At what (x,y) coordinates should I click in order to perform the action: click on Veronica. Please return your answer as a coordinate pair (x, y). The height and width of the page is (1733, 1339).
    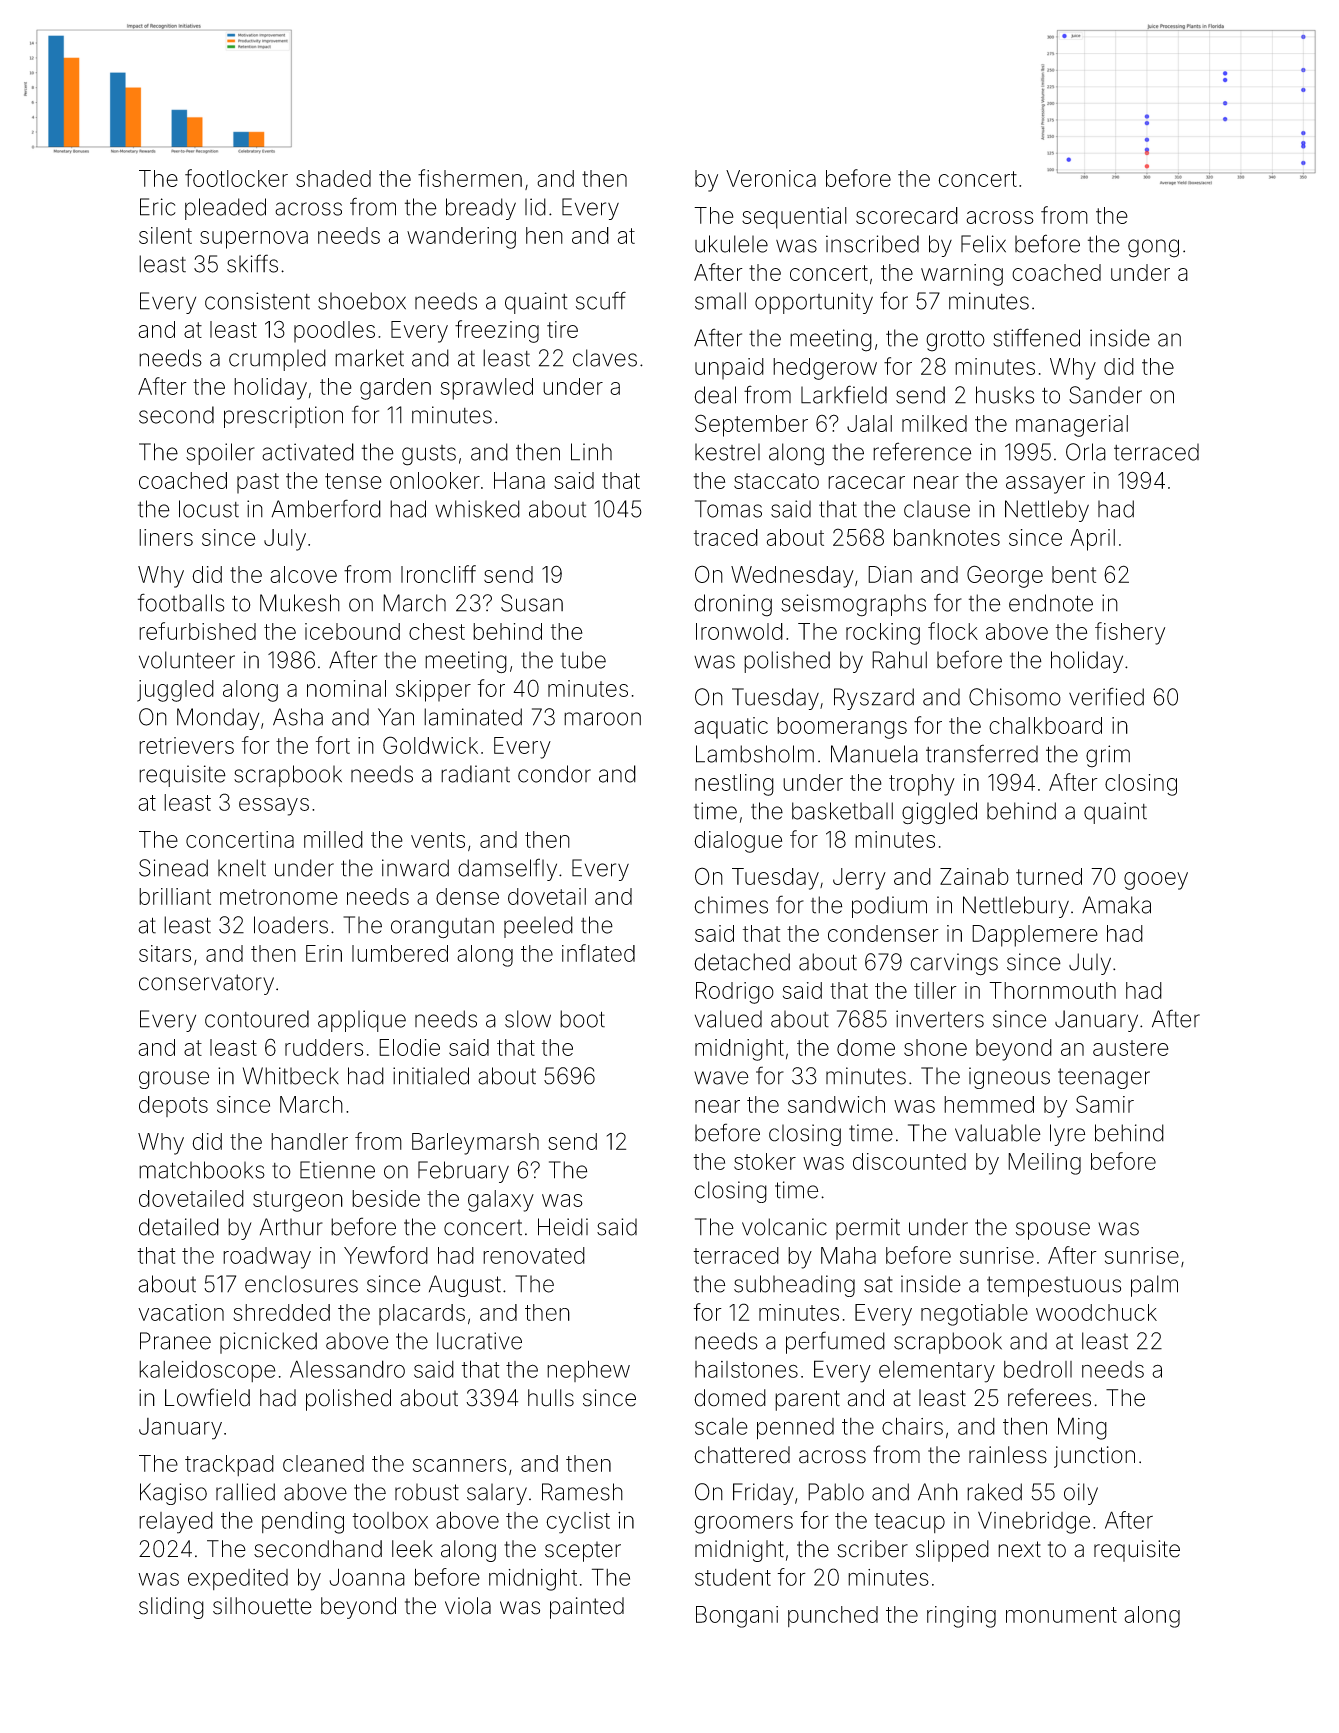
    Looking at the image, I should click on (771, 178).
